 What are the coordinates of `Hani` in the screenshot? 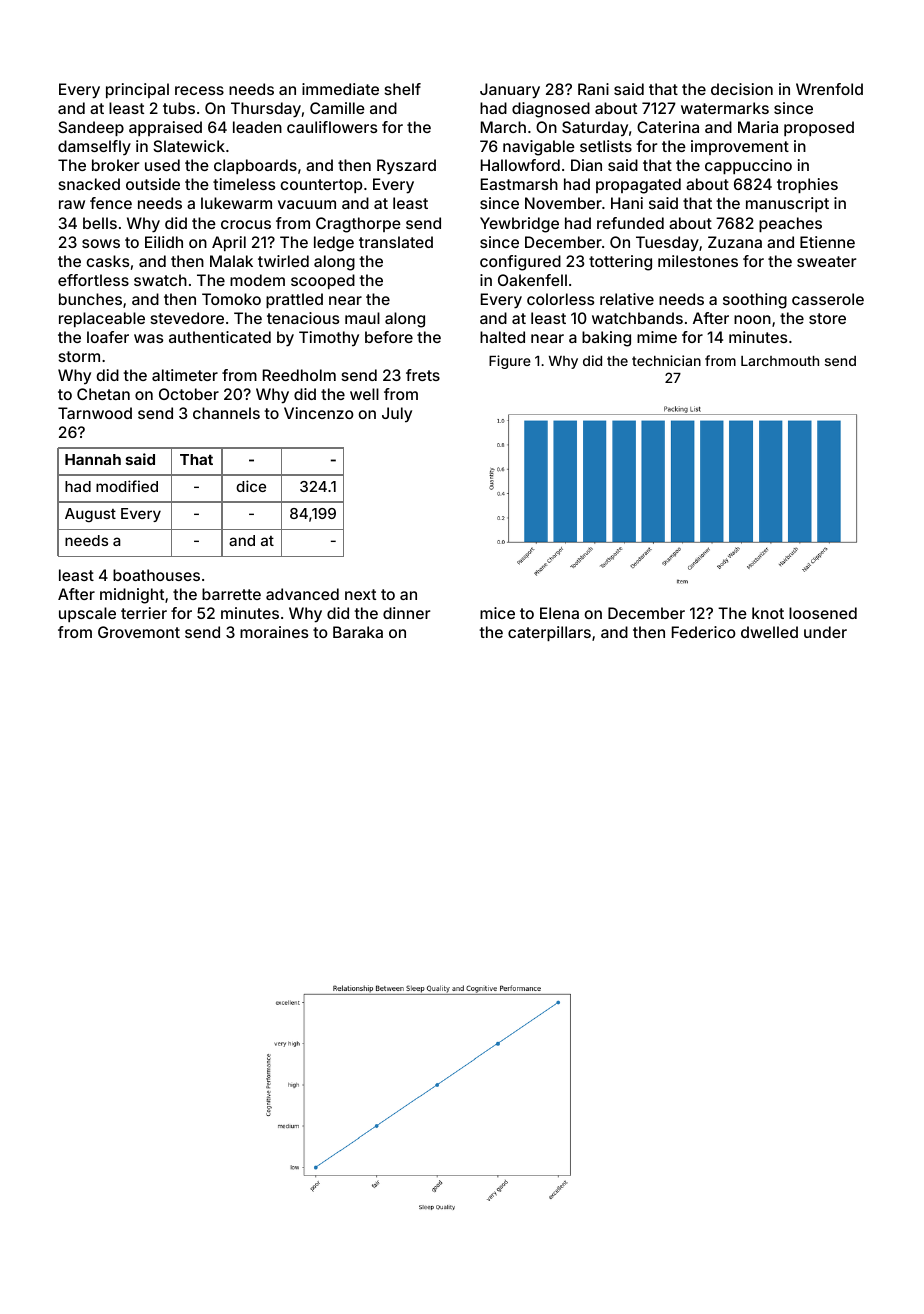 It's located at (627, 203).
